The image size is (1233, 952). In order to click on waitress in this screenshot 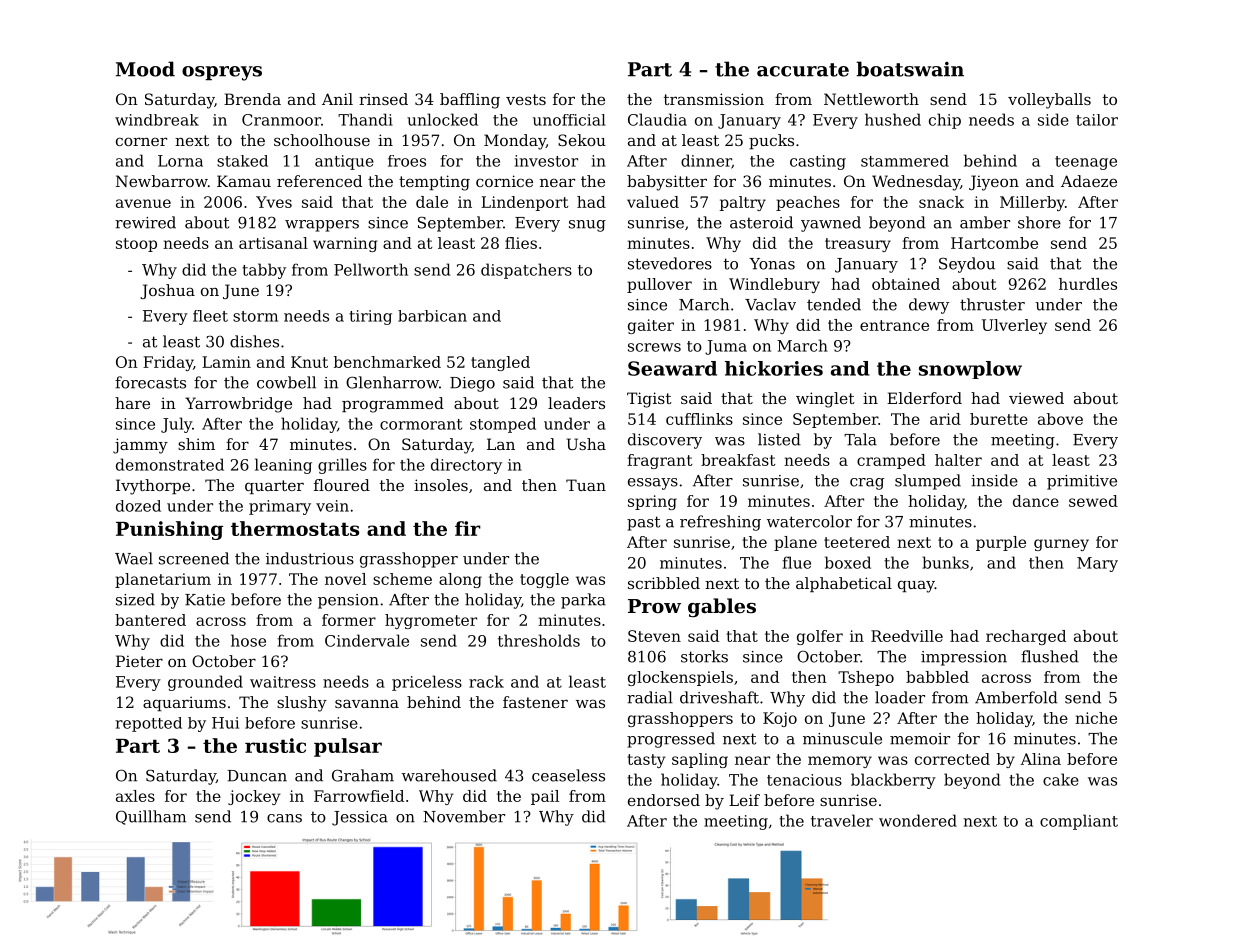, I will do `click(283, 682)`.
